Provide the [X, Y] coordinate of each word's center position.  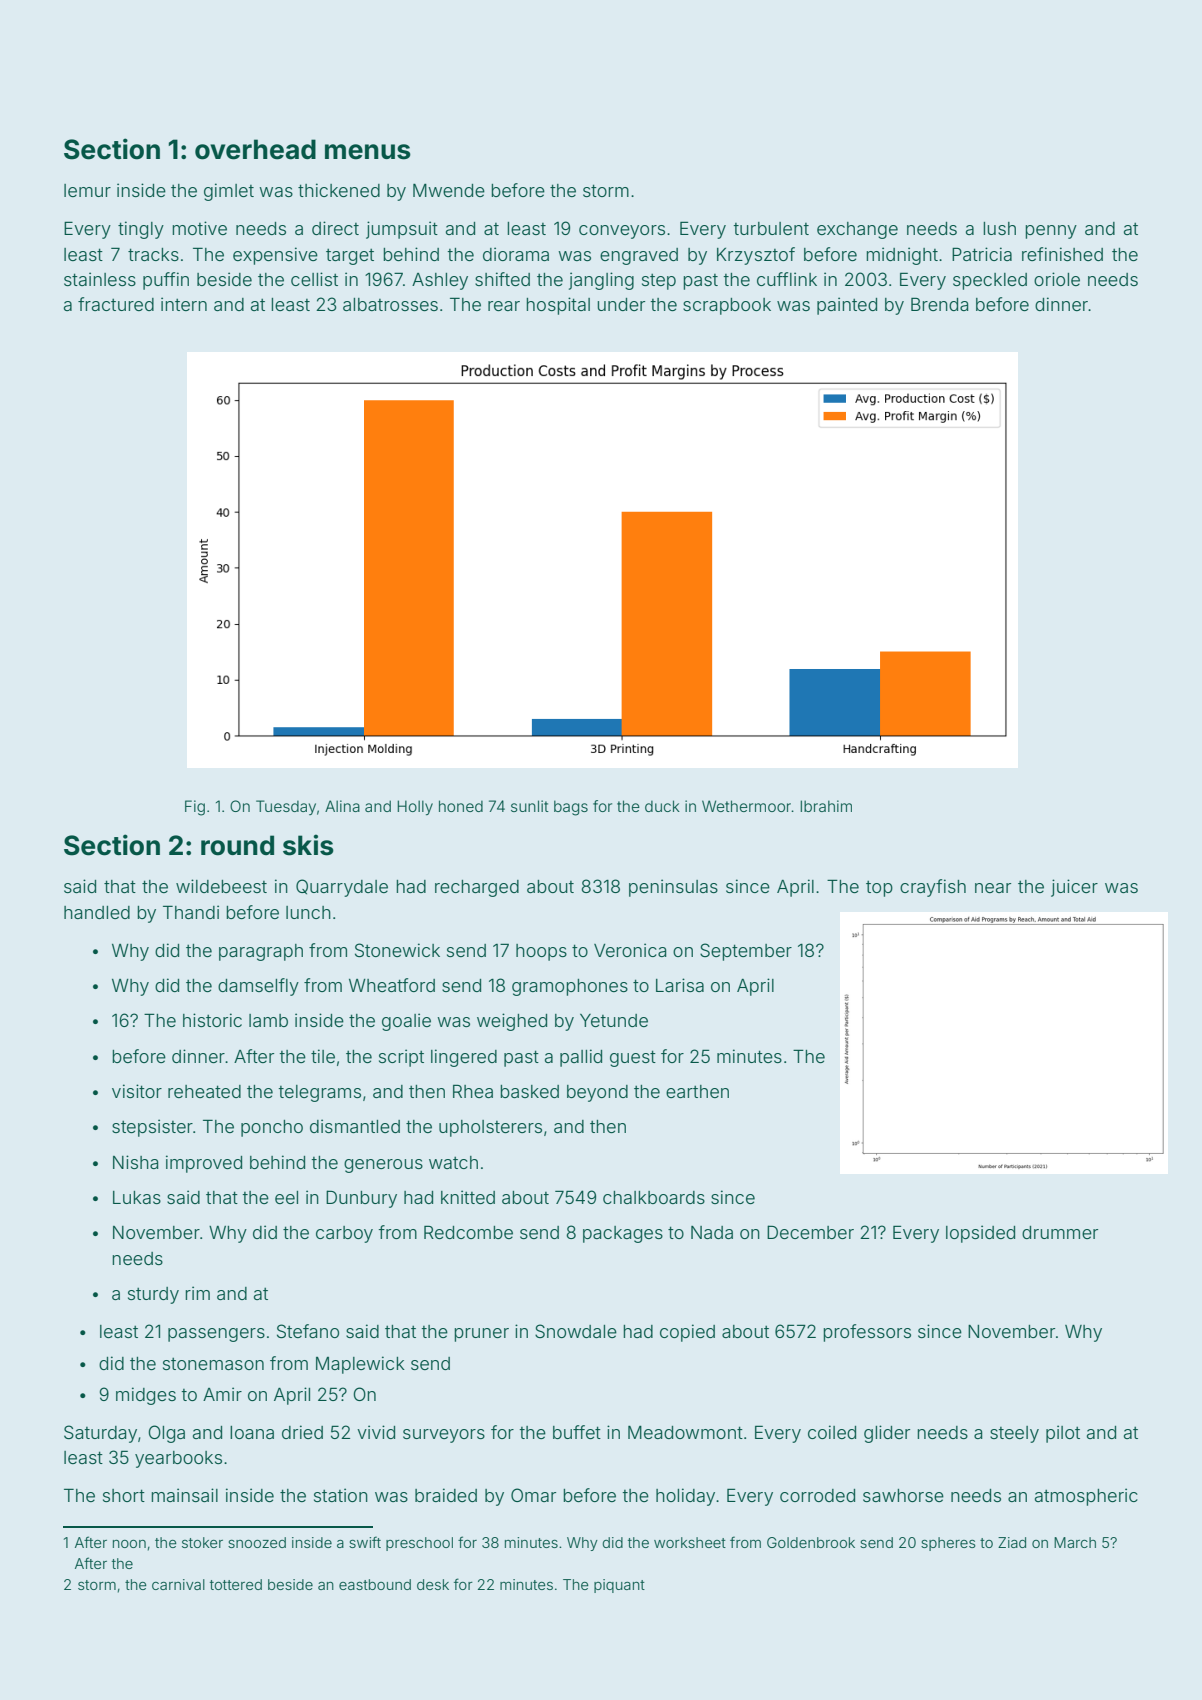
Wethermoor [747, 806]
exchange [857, 230]
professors [867, 1333]
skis [308, 845]
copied [687, 1333]
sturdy [153, 1295]
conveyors [622, 232]
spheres [948, 1544]
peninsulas [673, 888]
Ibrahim [826, 806]
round [237, 845]
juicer [1074, 888]
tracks [153, 254]
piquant [619, 1586]
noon [129, 1544]
